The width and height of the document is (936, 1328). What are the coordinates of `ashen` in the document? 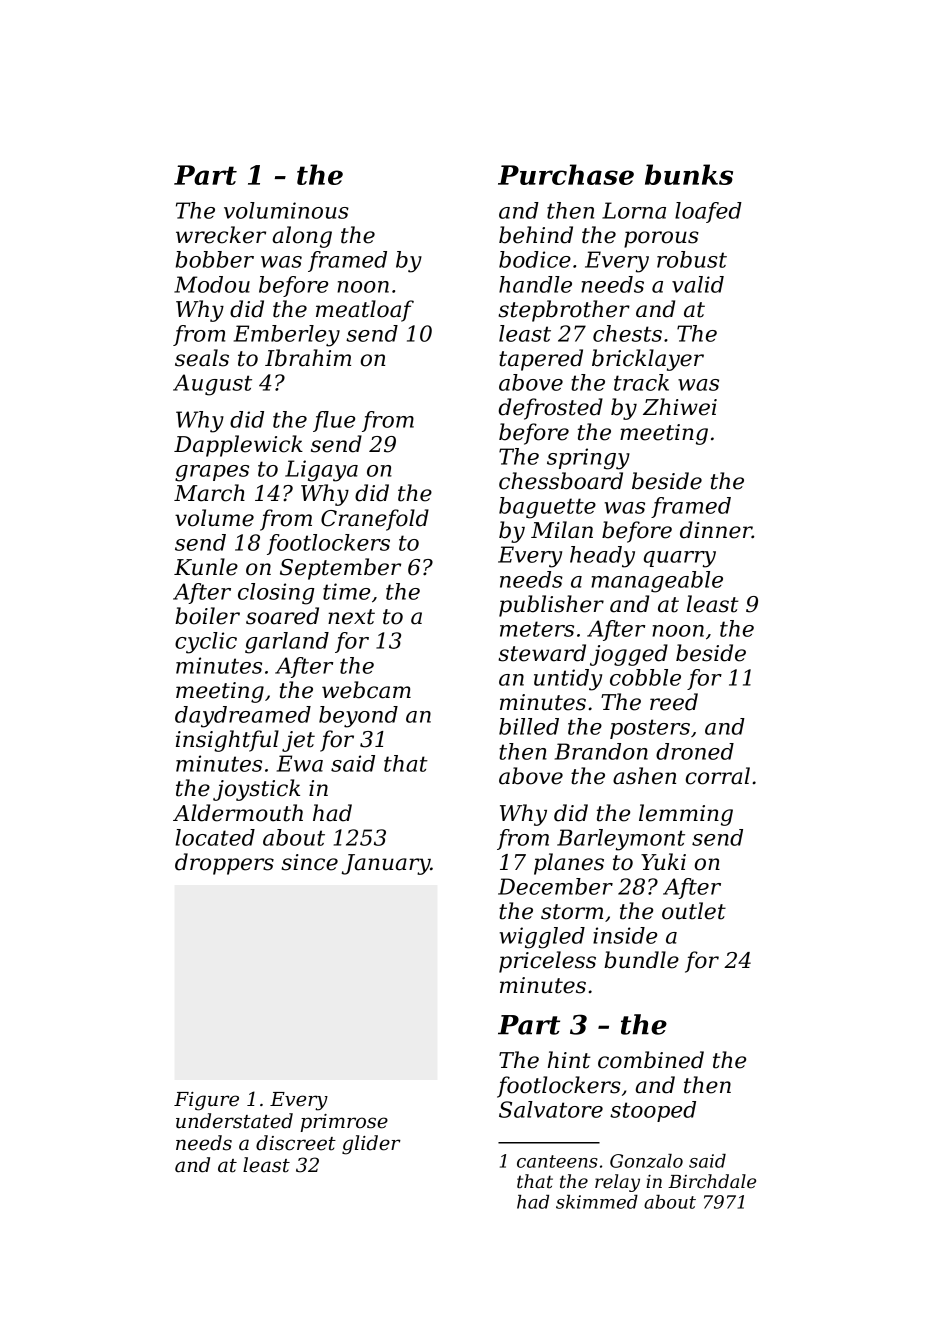 It's located at (644, 776).
